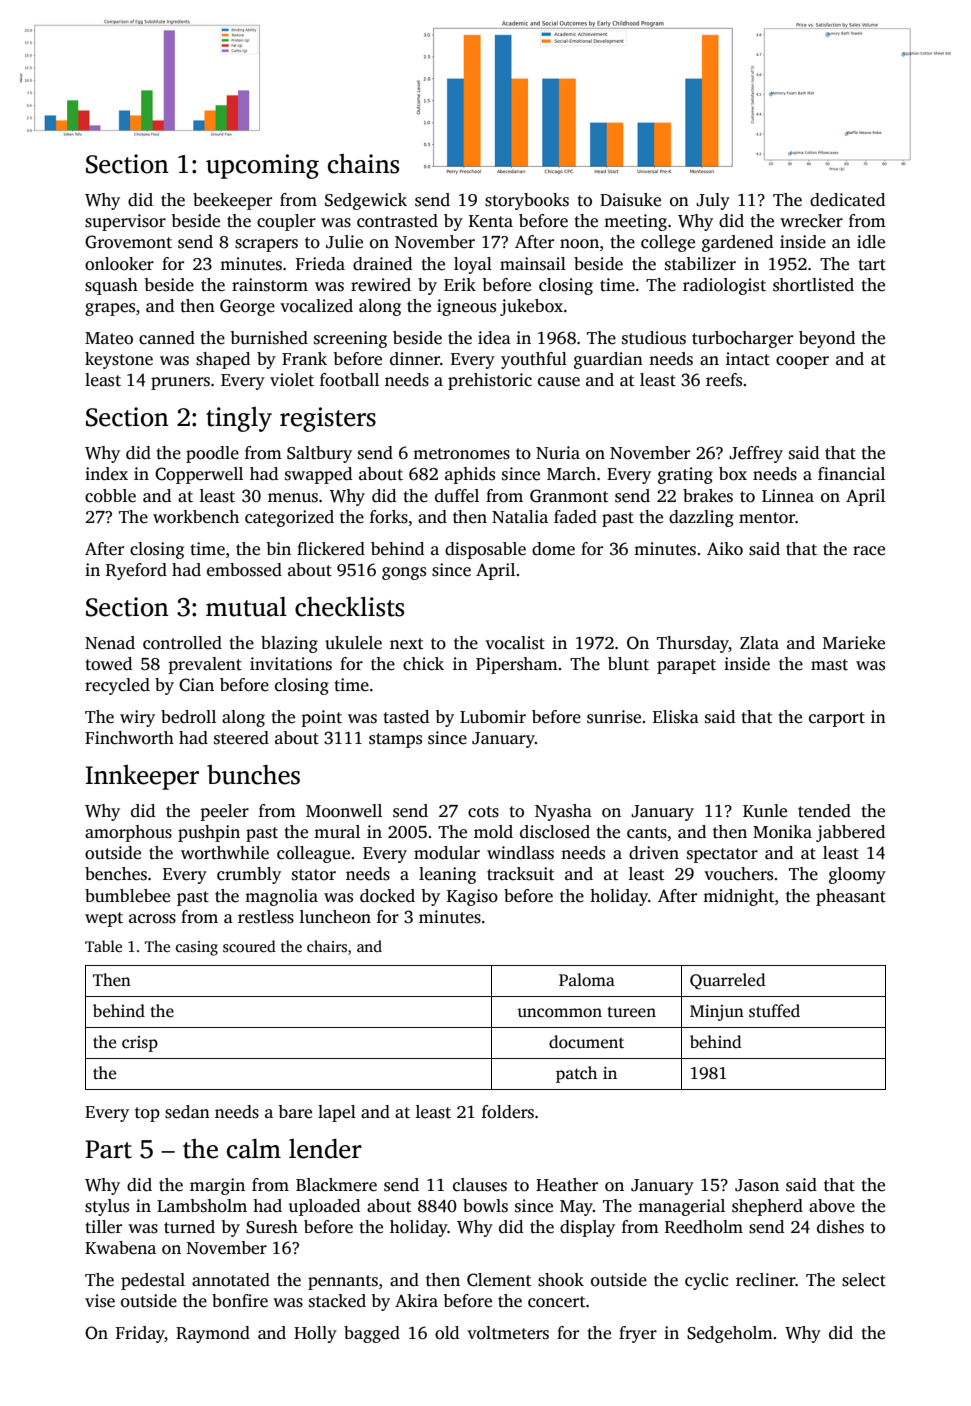 This image has width=971, height=1406. I want to click on mainsail, so click(533, 264).
